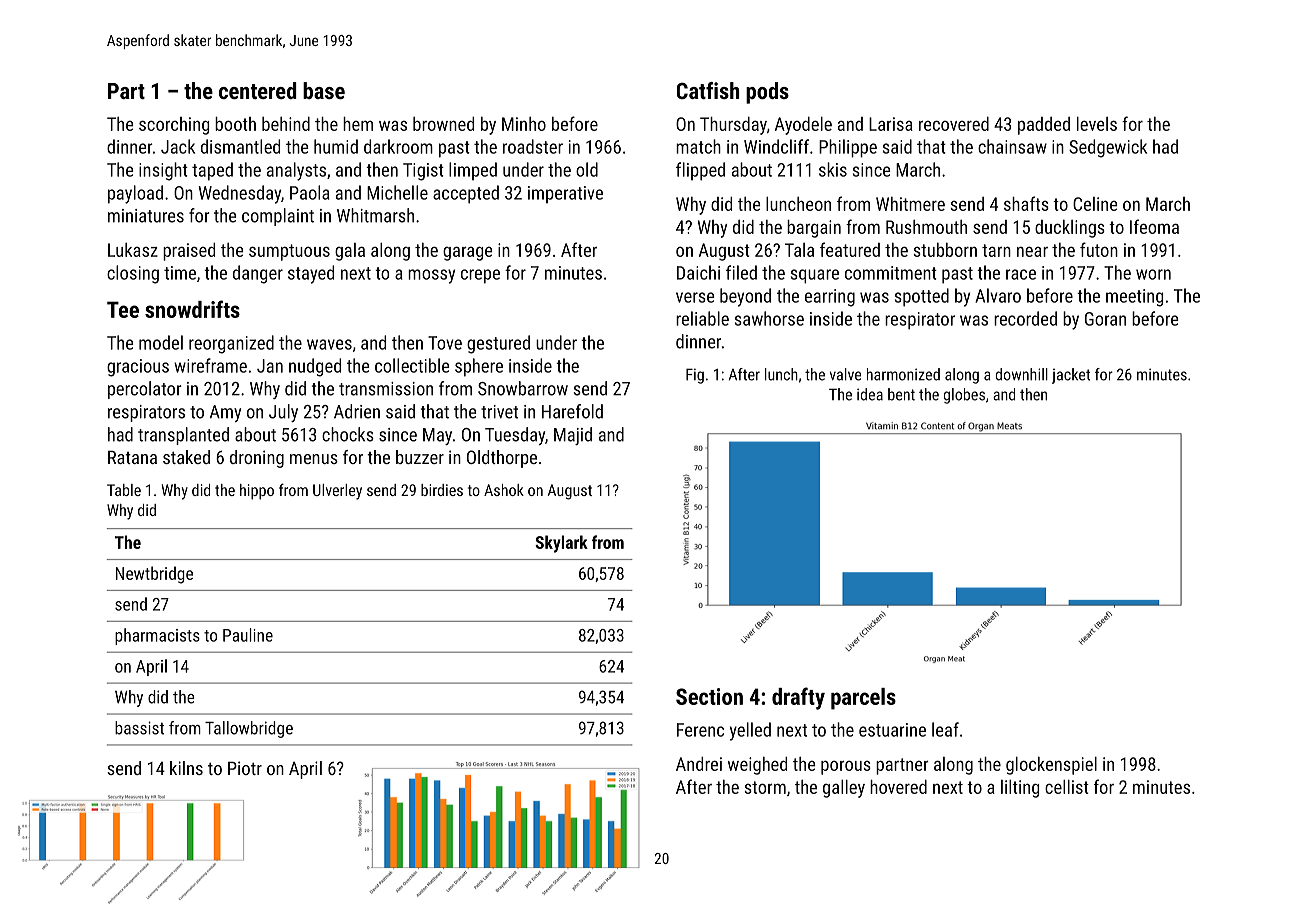 This page has width=1308, height=924. I want to click on galley, so click(844, 789).
